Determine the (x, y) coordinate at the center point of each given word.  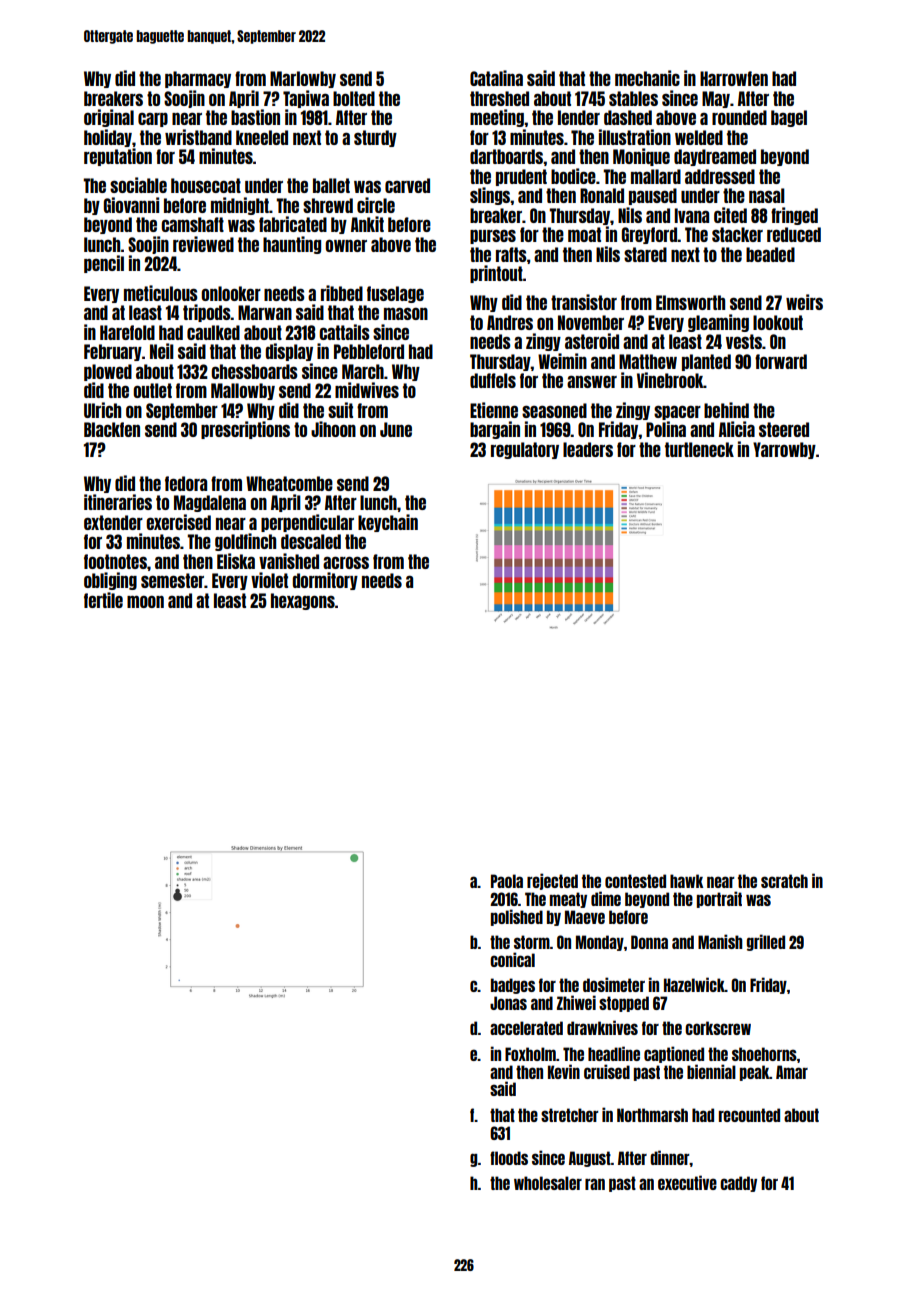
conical (512, 959)
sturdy (375, 138)
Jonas (508, 1003)
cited (730, 215)
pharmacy (198, 79)
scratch (784, 881)
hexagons (303, 601)
